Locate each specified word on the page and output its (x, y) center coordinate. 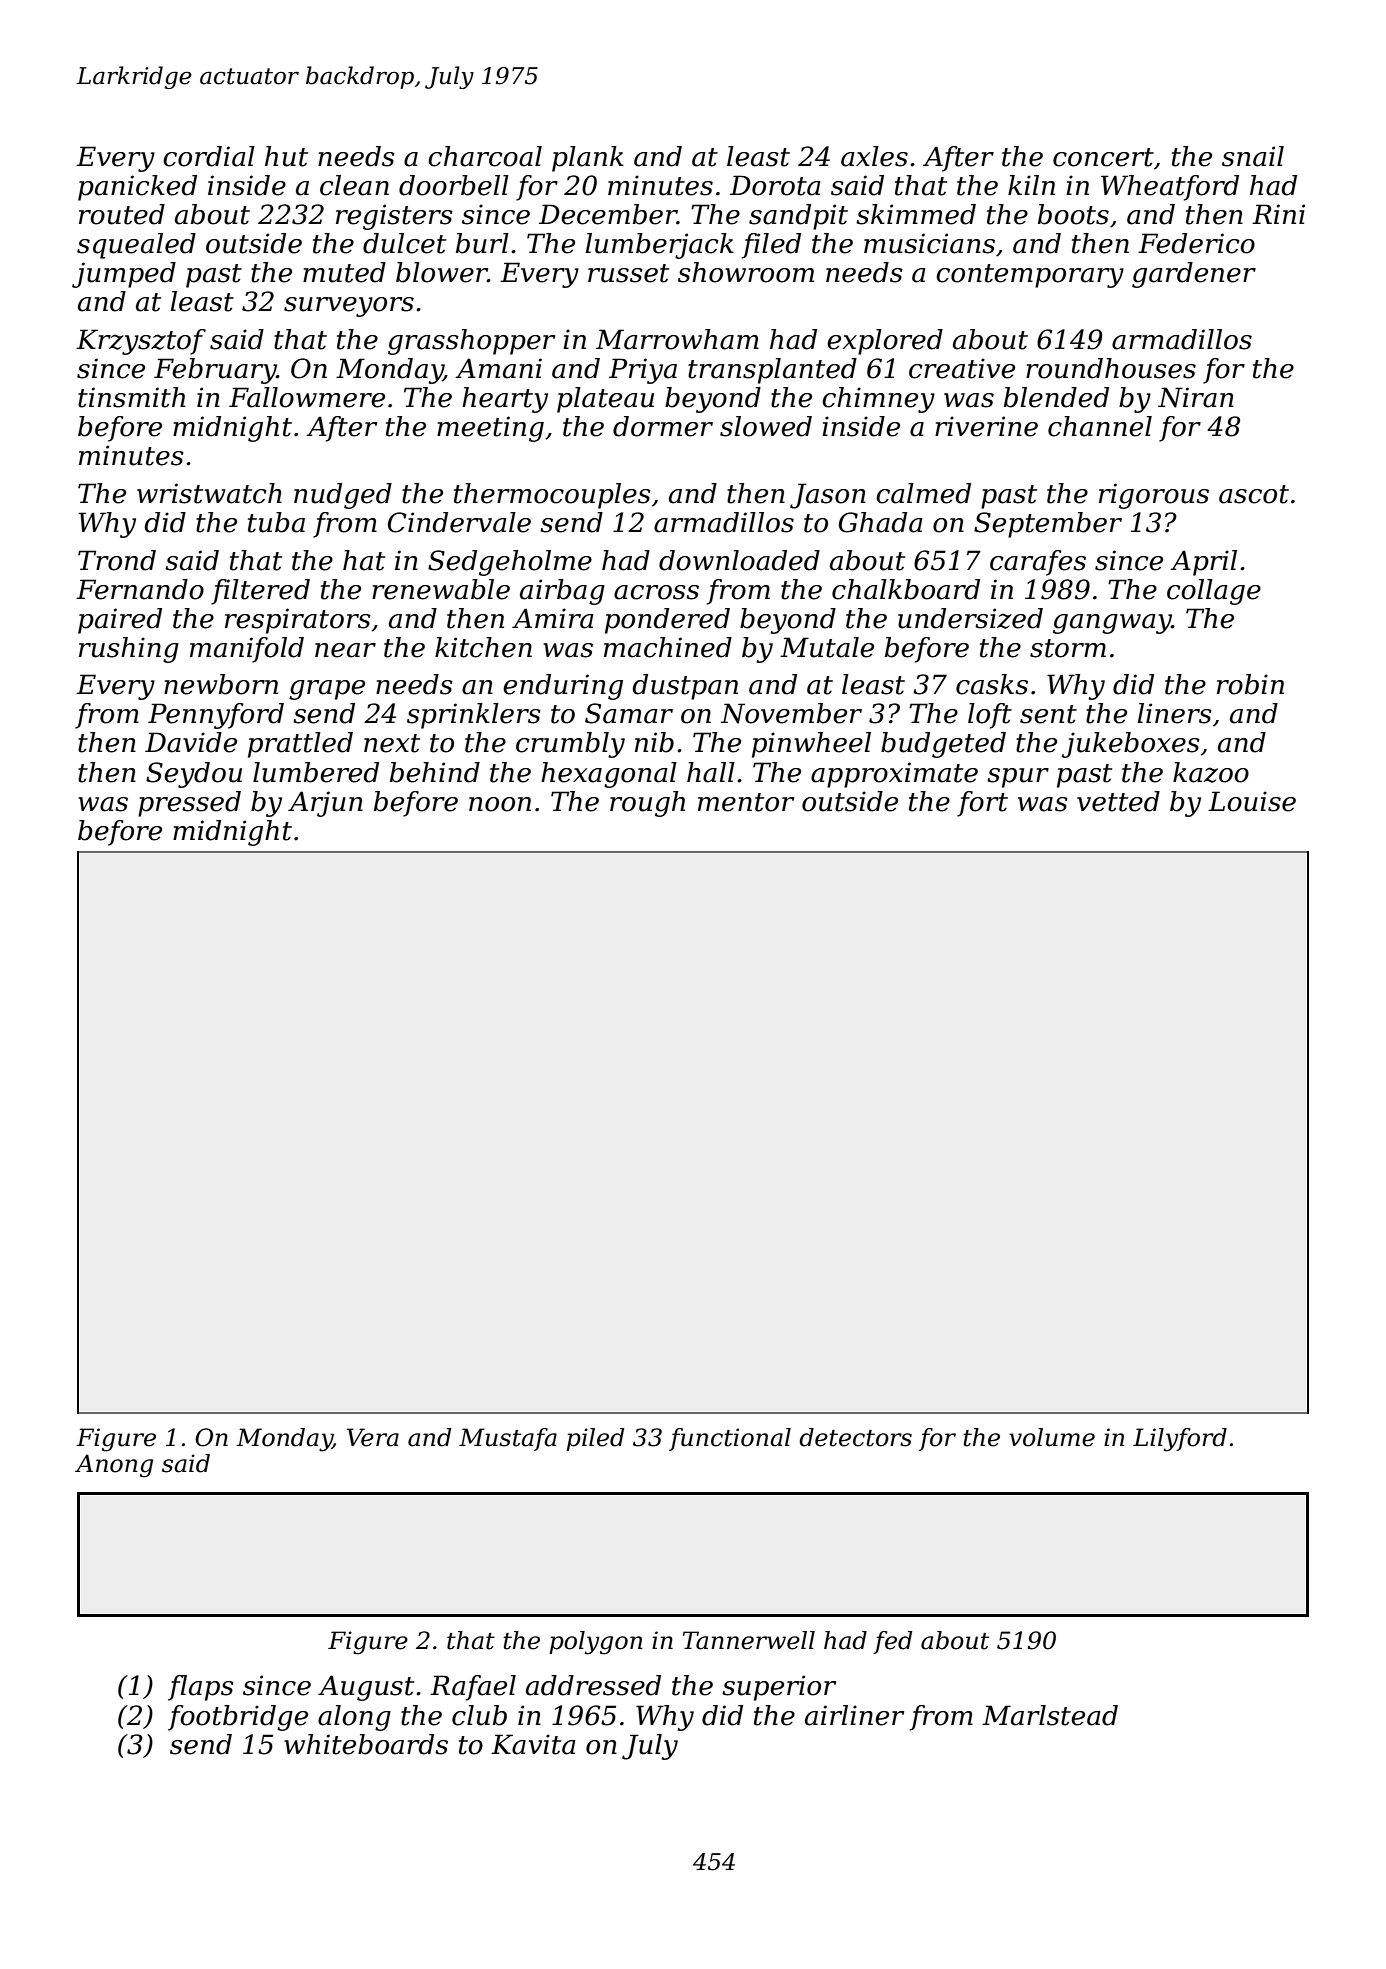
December (608, 214)
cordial (209, 156)
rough (647, 804)
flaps (201, 1688)
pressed (189, 804)
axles (874, 156)
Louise (1252, 801)
